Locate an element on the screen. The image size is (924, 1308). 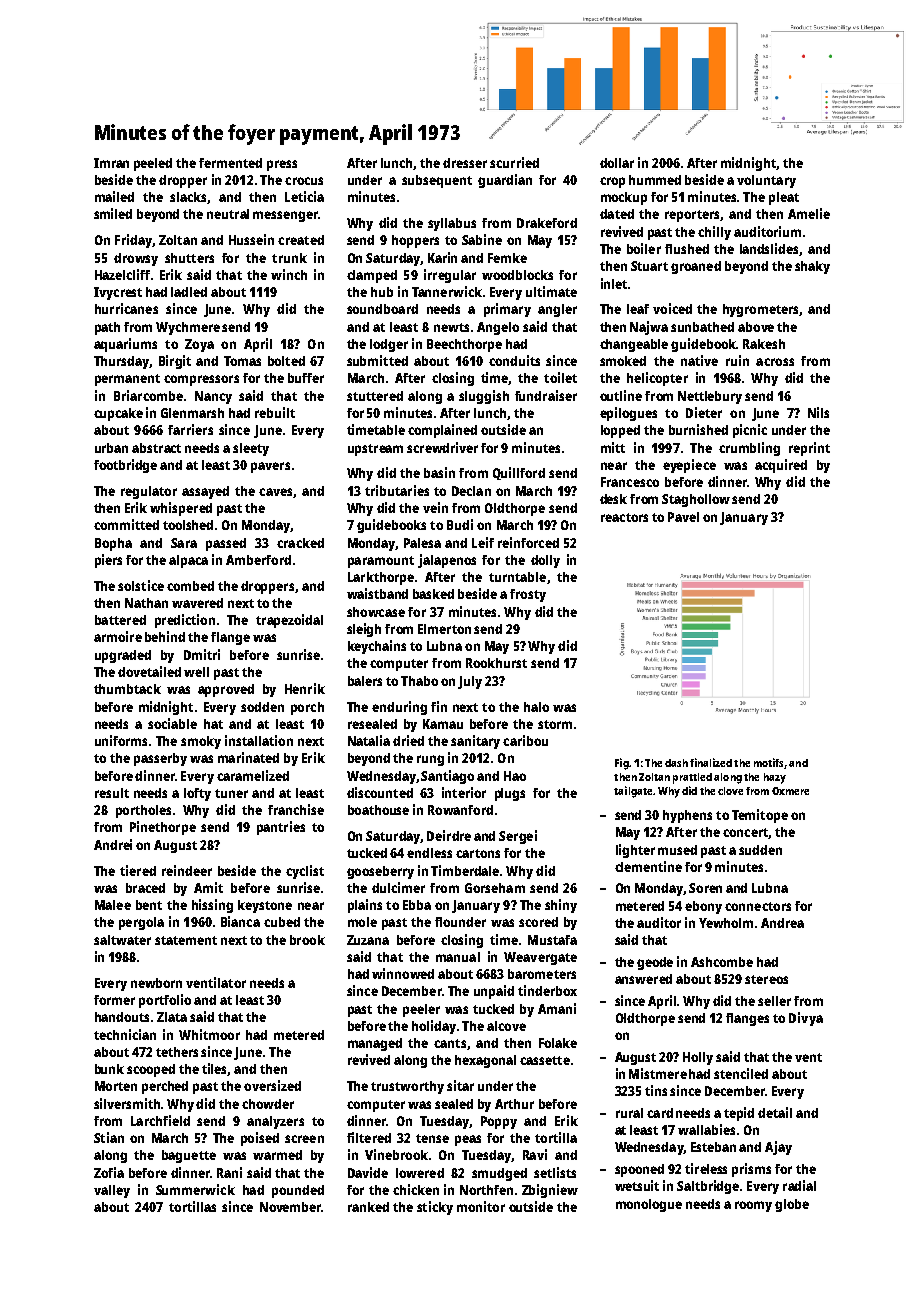
shiny is located at coordinates (561, 906).
